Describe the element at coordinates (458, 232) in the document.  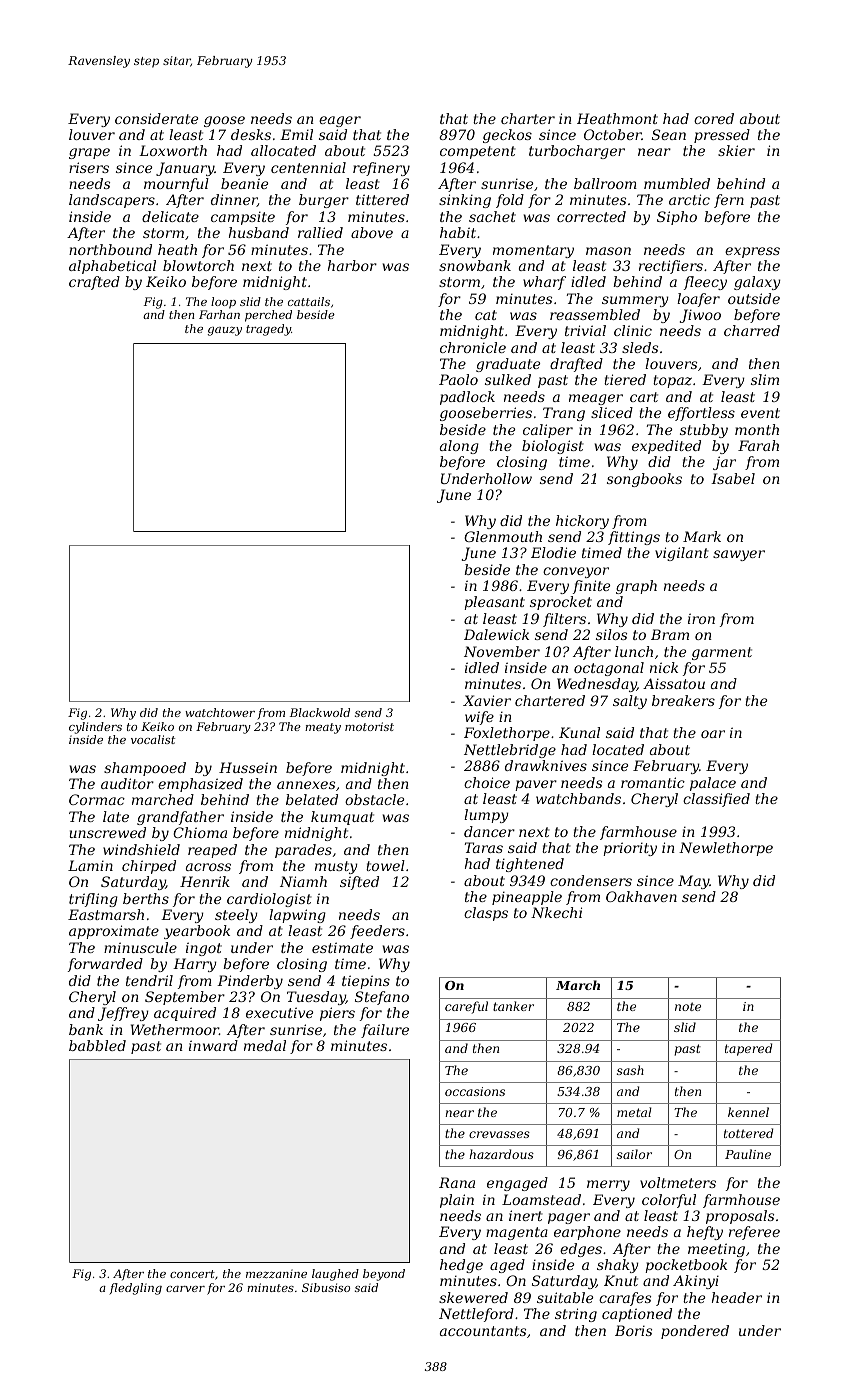
I see `habit` at that location.
